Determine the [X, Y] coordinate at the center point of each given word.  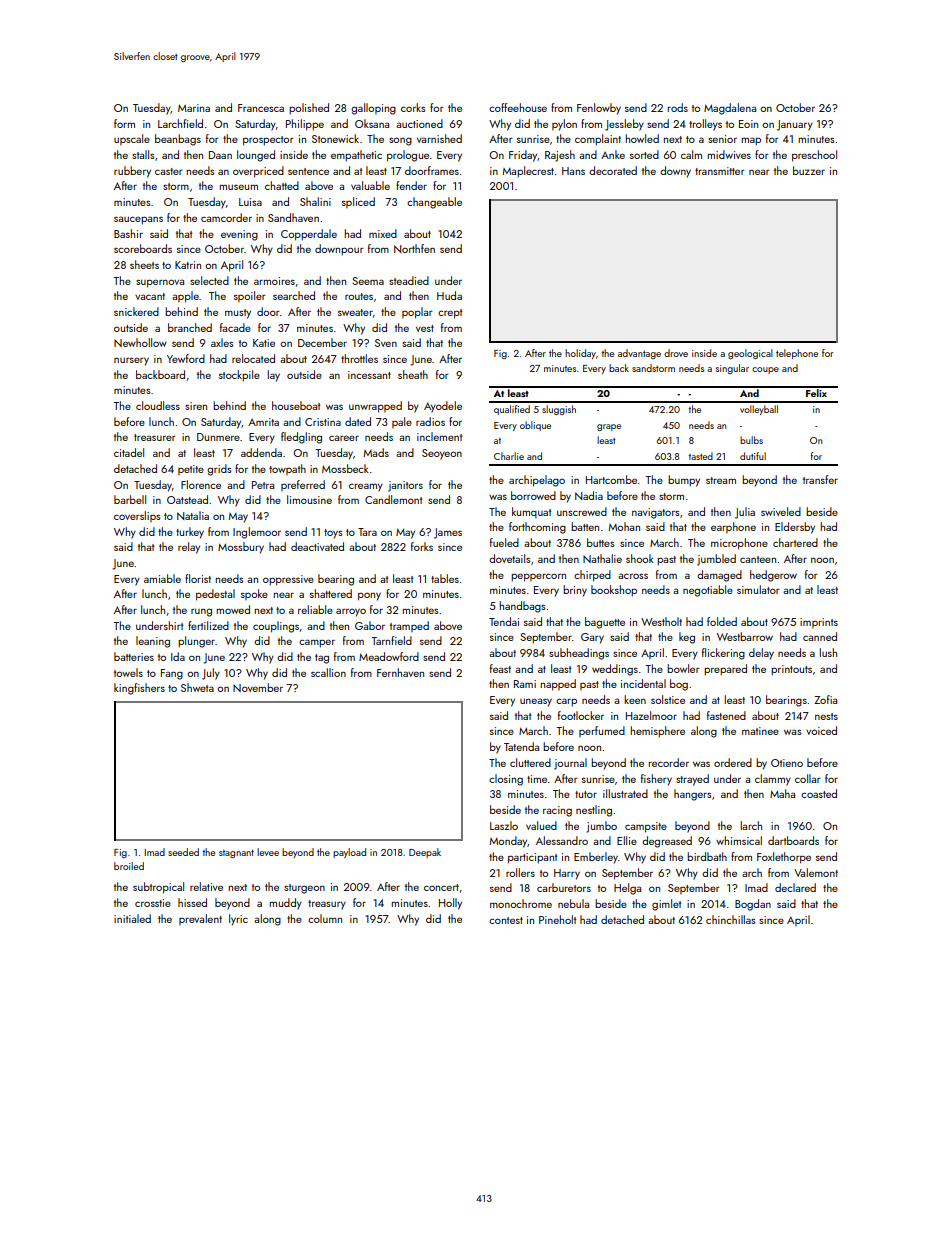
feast [500, 668]
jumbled [716, 560]
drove [676, 353]
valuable [370, 185]
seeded [183, 852]
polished [309, 109]
